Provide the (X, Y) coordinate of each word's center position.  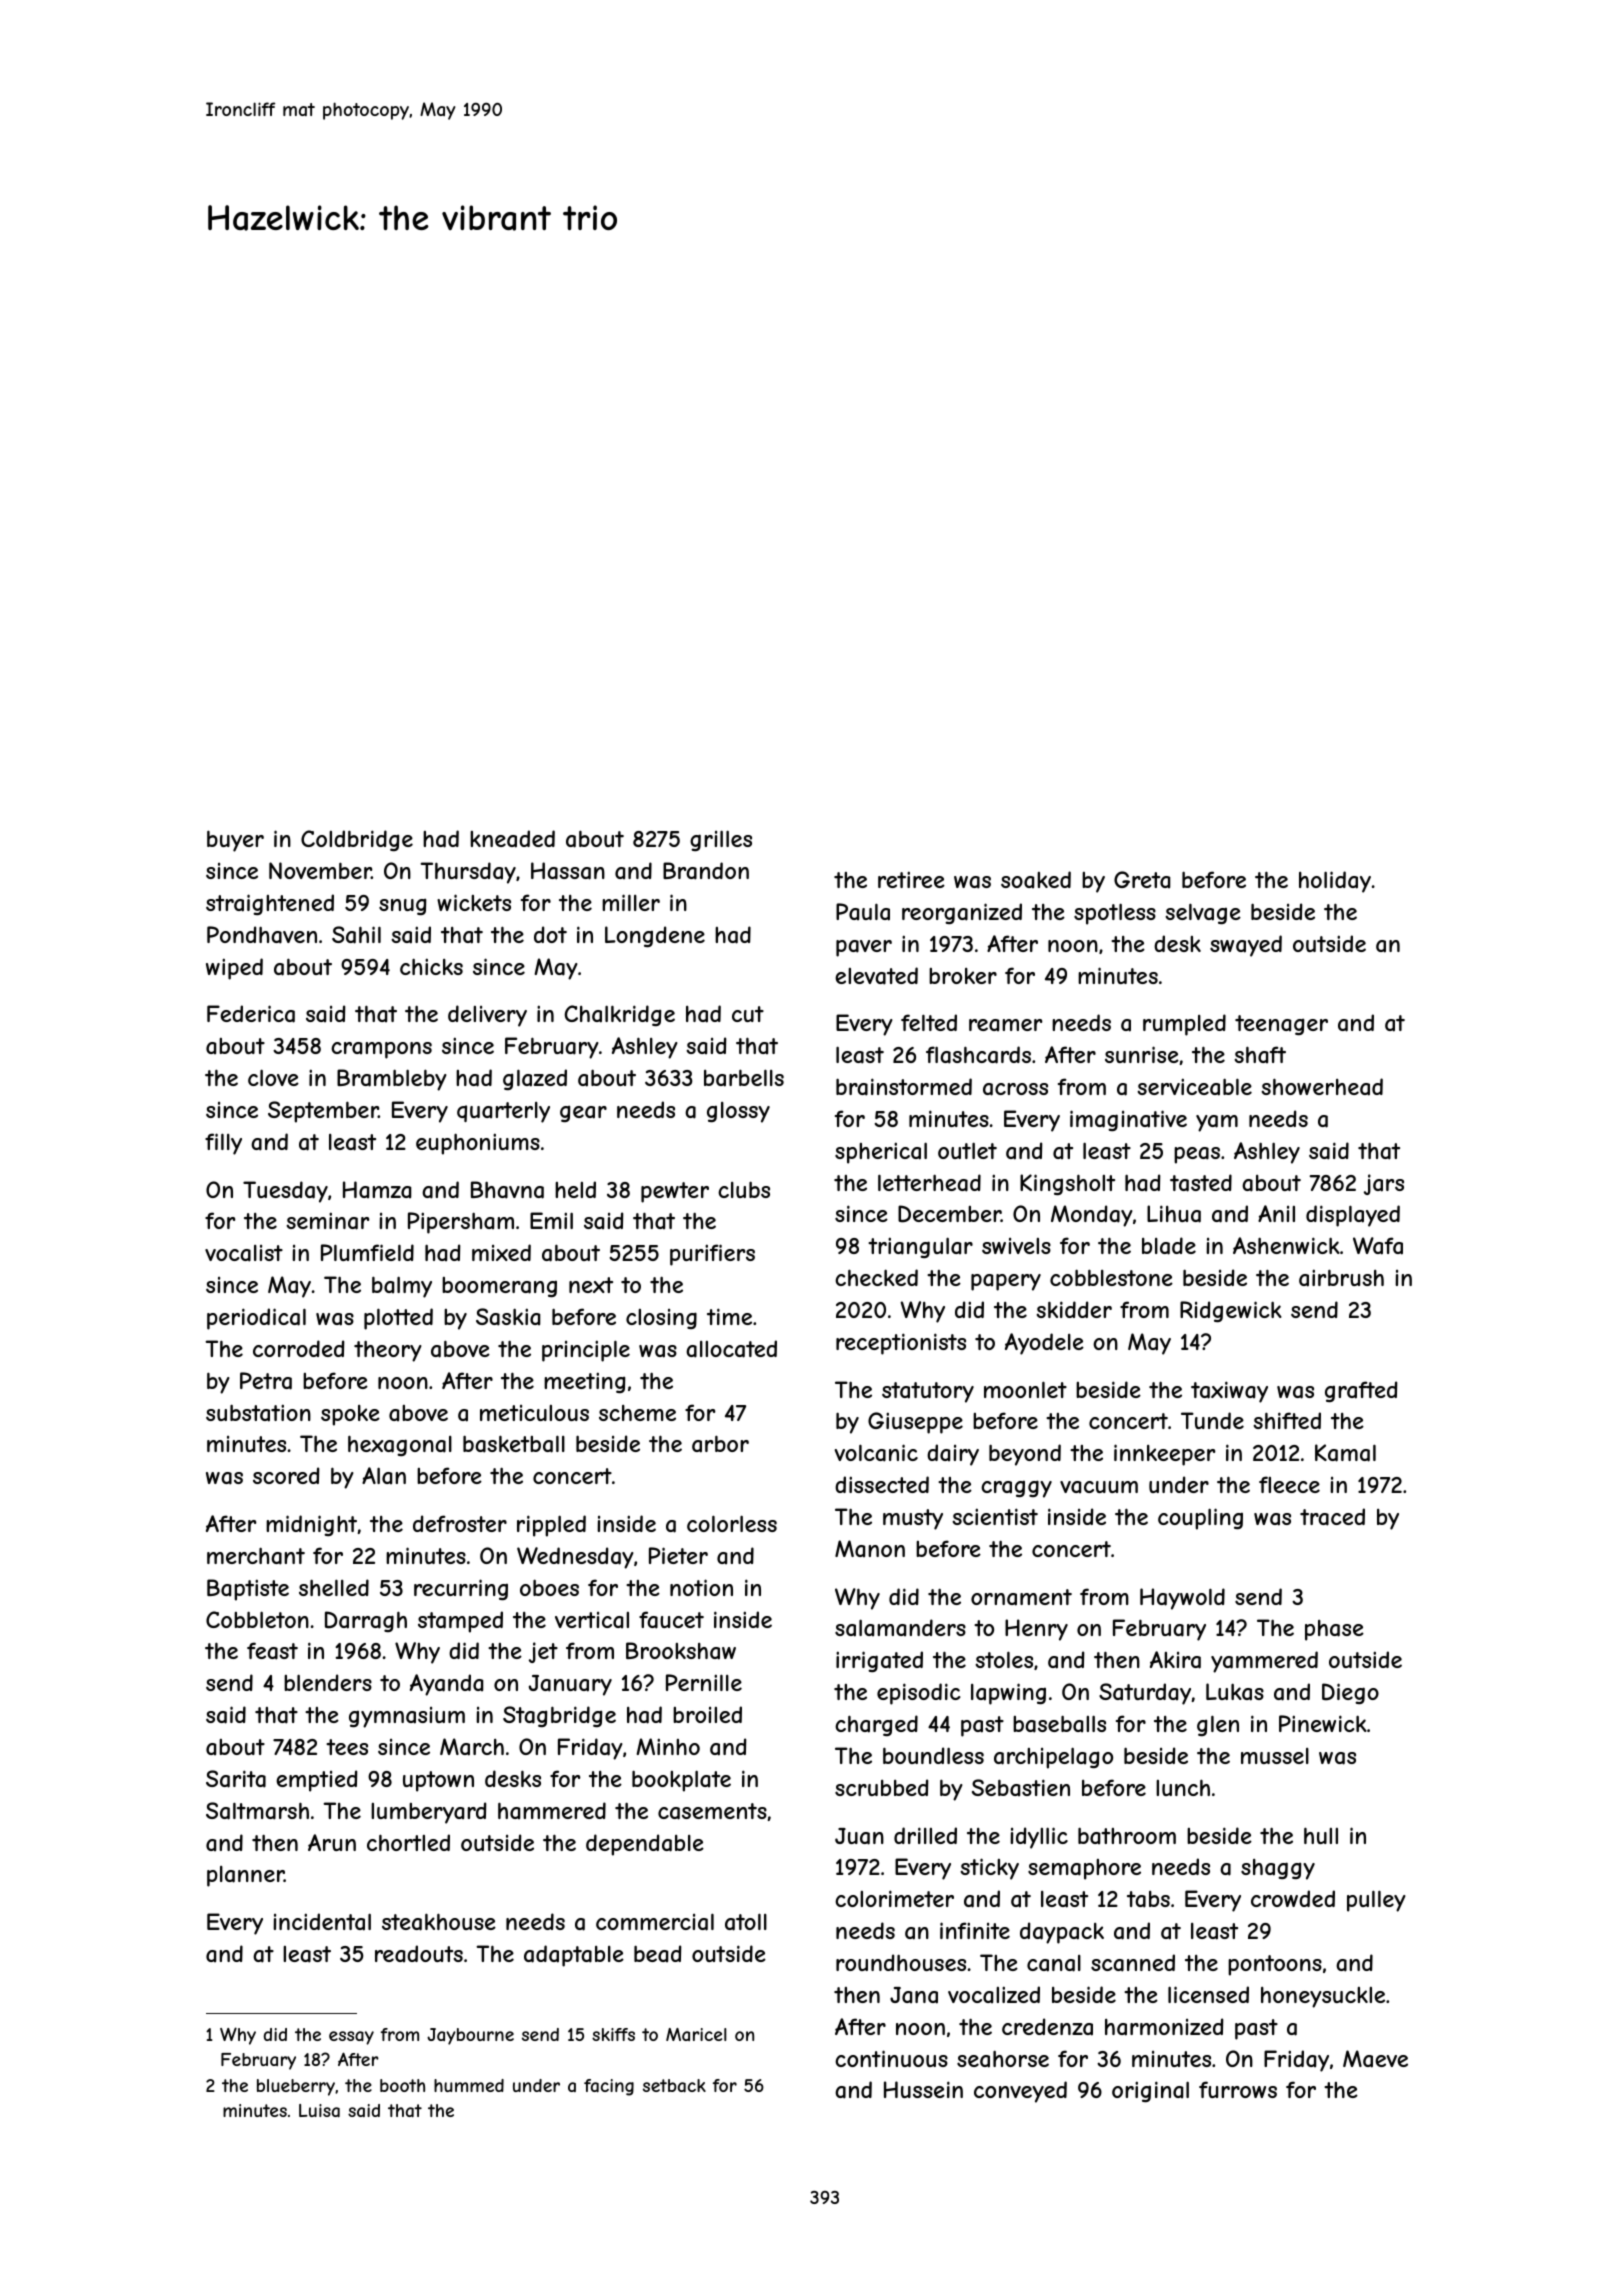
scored (286, 1475)
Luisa (319, 2110)
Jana (914, 1995)
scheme (637, 1413)
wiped (234, 969)
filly (223, 1144)
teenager (1281, 1025)
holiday (1335, 882)
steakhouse (439, 1922)
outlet (967, 1150)
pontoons (1275, 1965)
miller (631, 902)
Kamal (1345, 1453)
